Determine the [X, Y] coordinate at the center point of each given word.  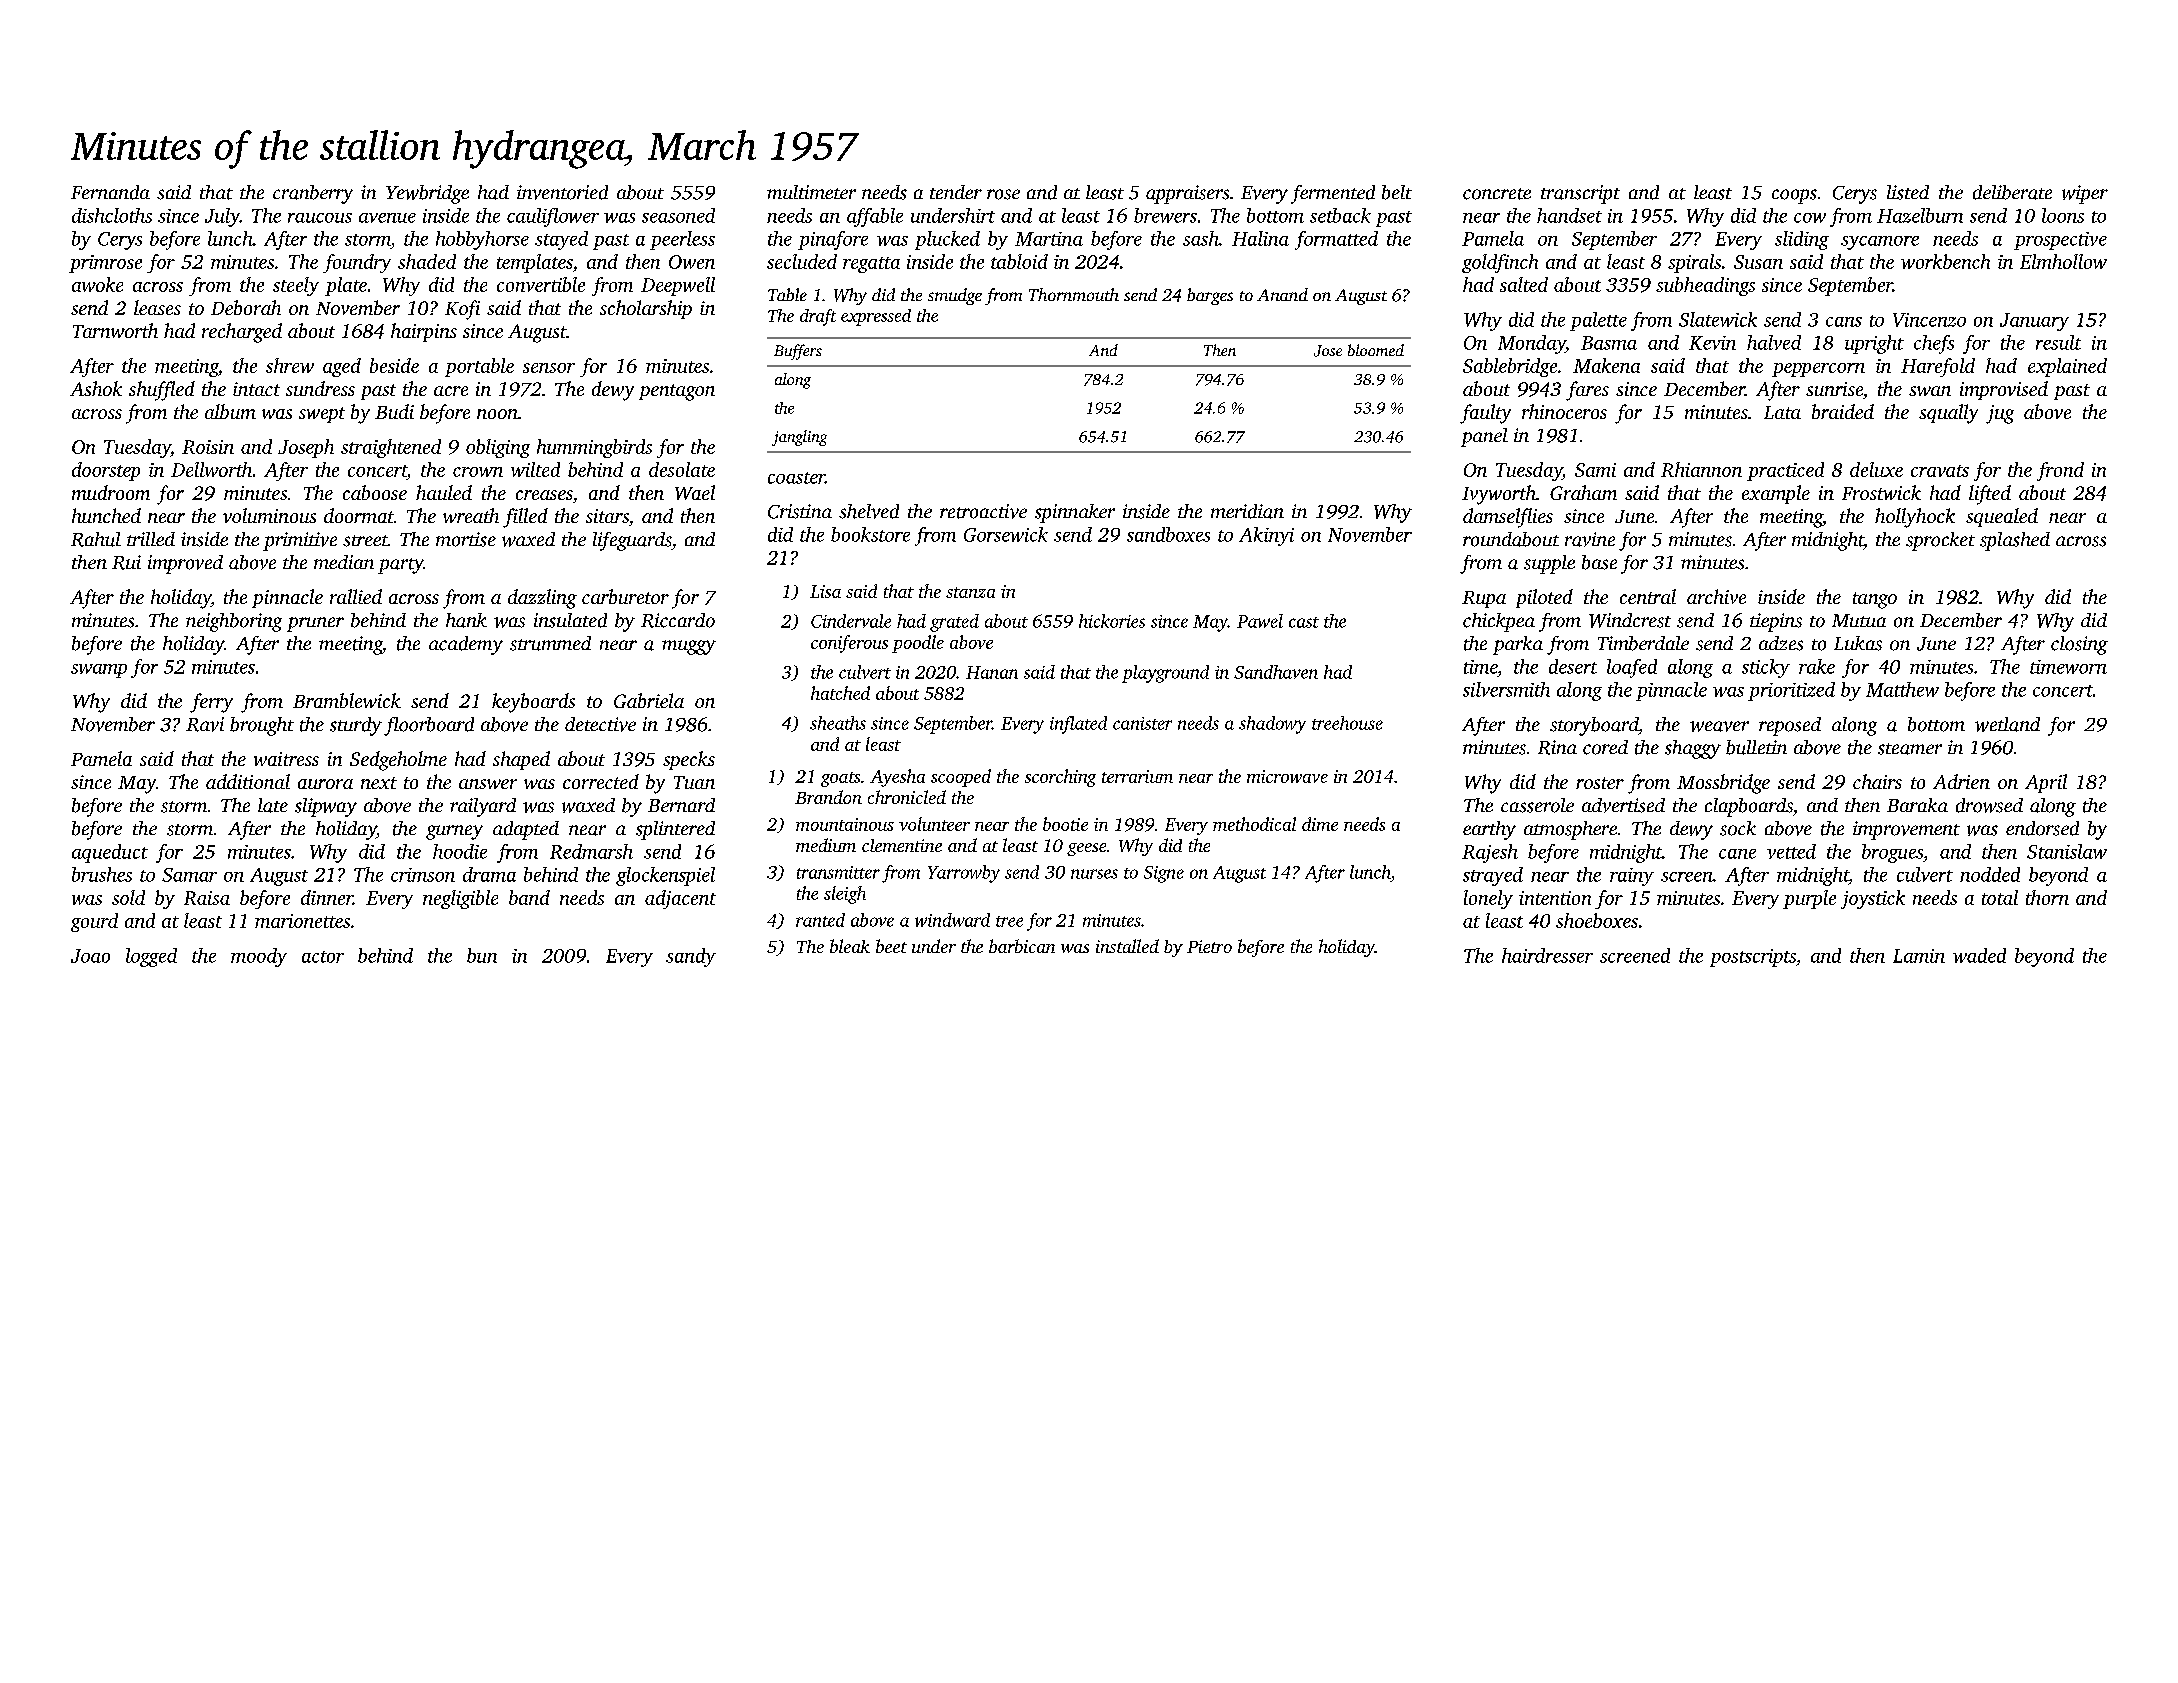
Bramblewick [347, 700]
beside [394, 365]
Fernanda [110, 192]
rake [1817, 666]
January [2034, 322]
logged [151, 957]
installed [1127, 946]
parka [1518, 645]
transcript [1580, 194]
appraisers [1187, 194]
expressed [876, 317]
